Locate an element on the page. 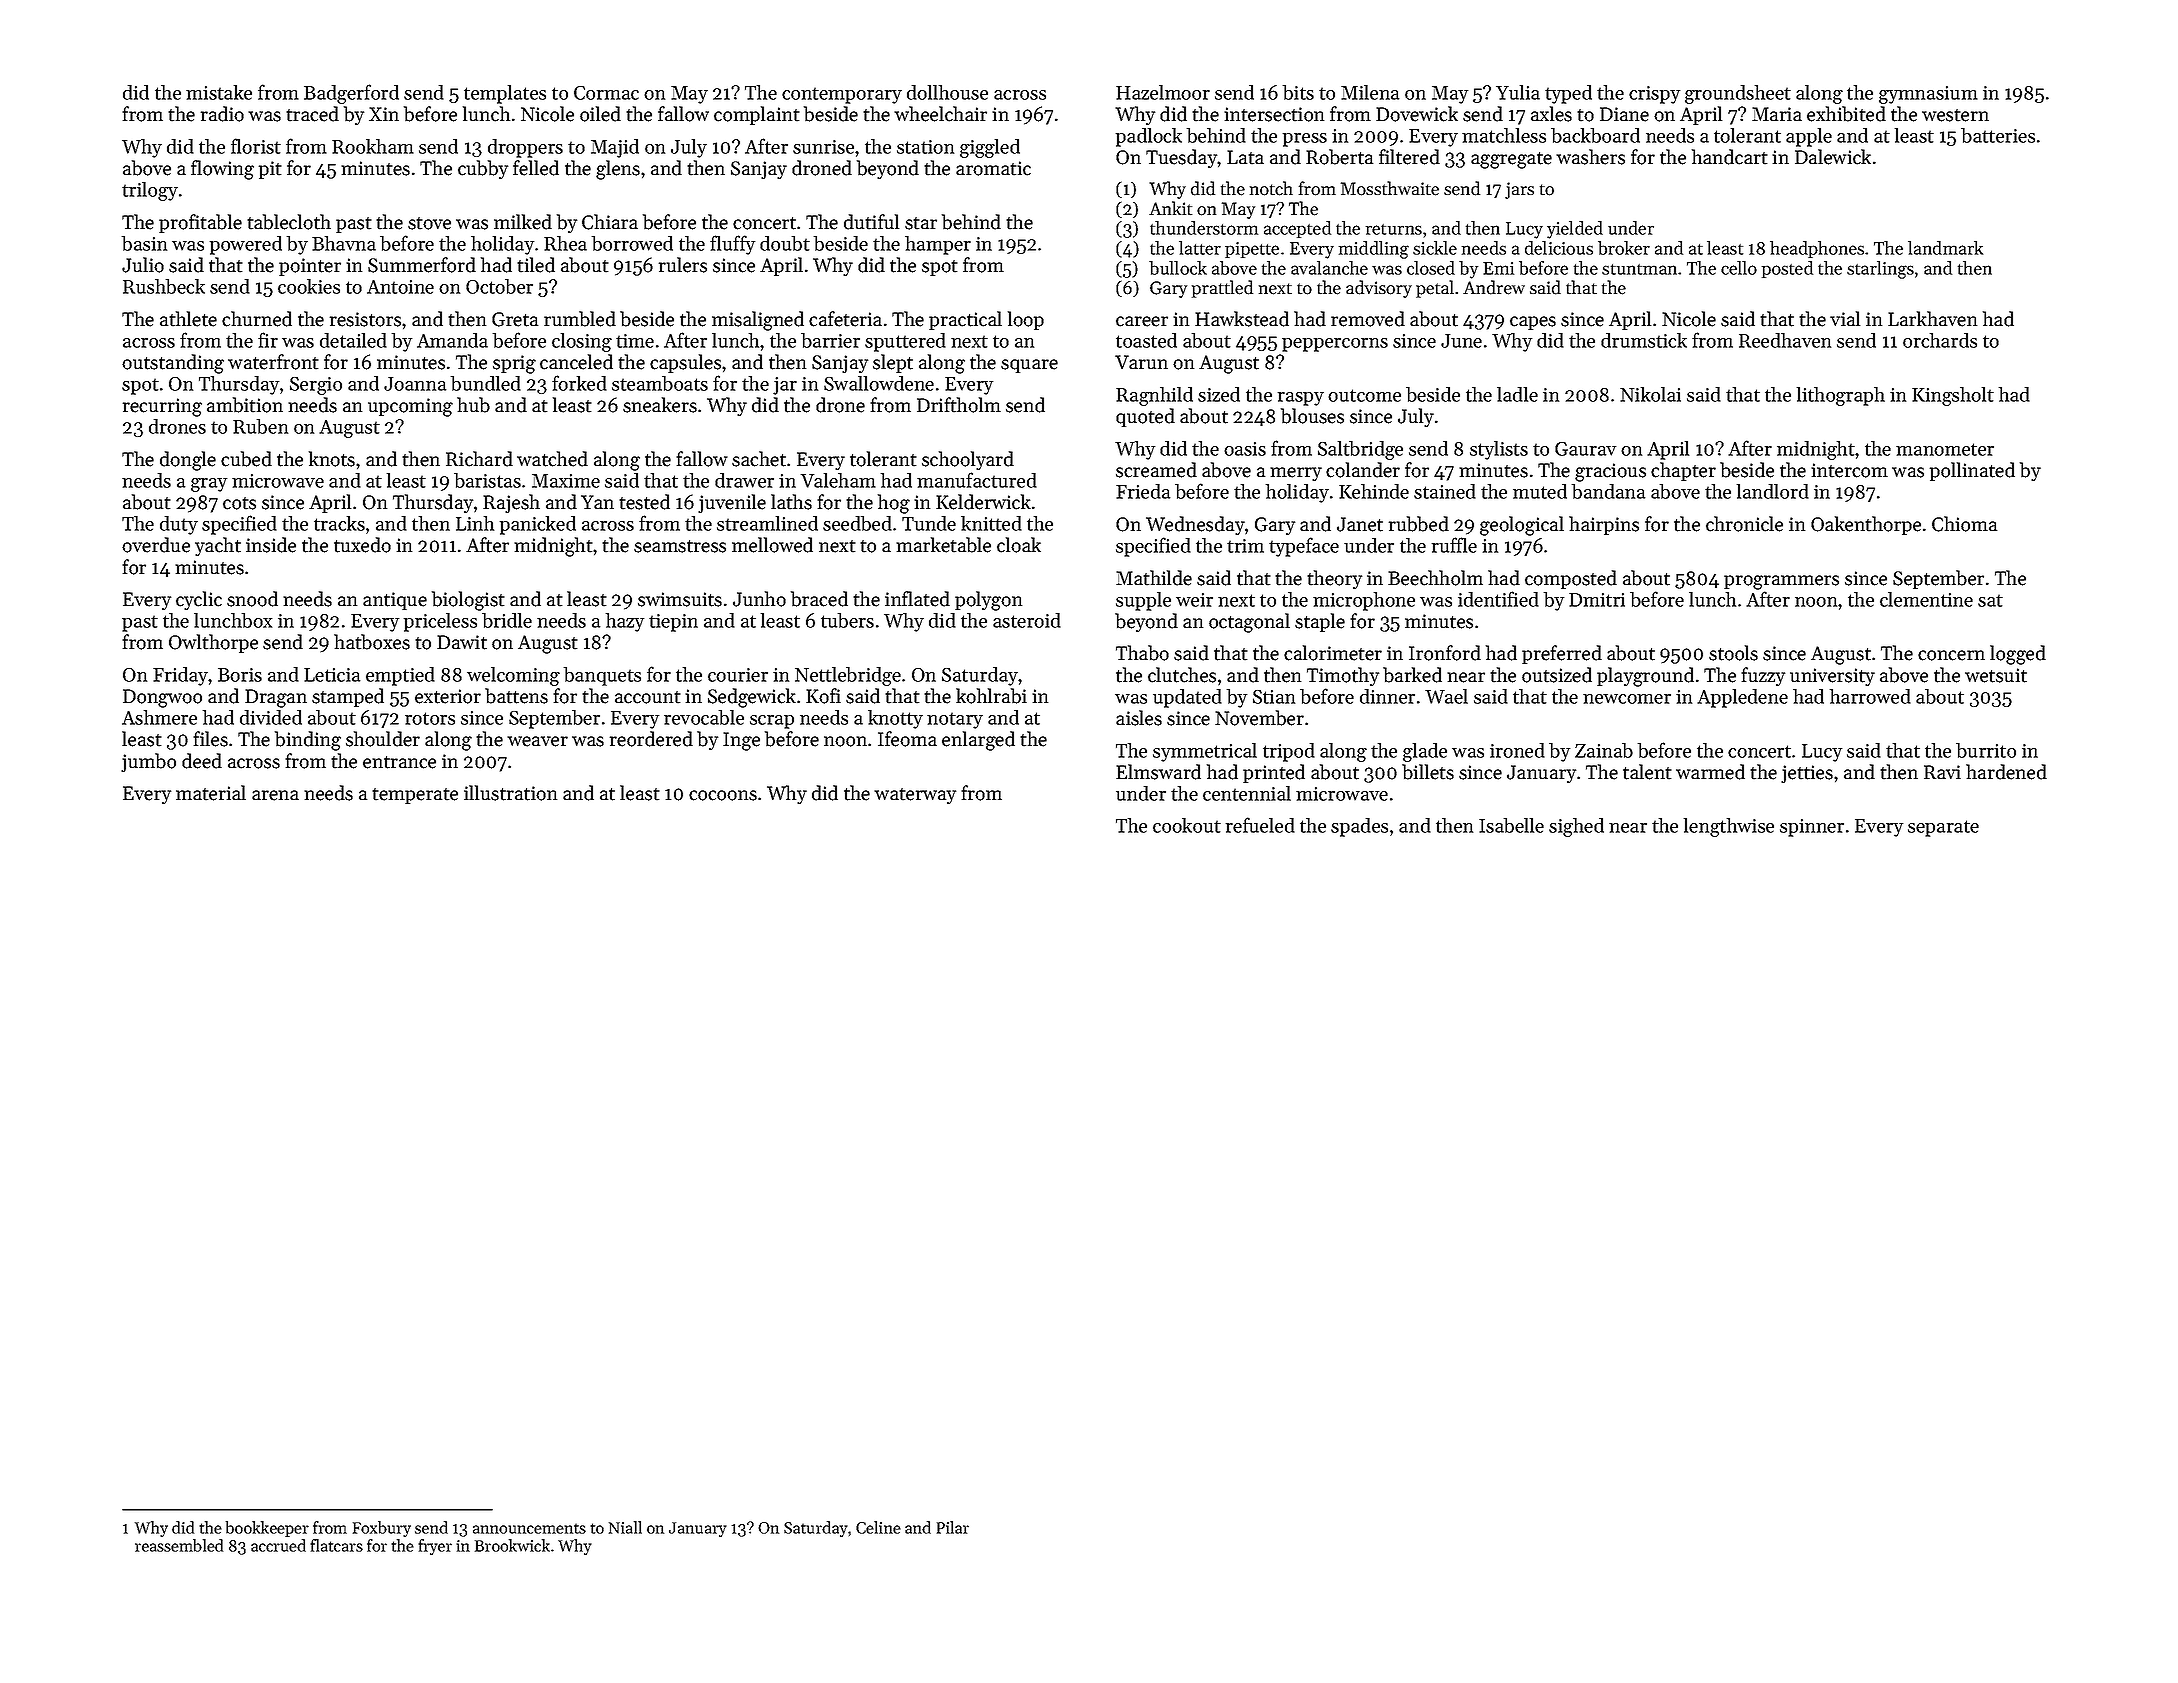  recurring is located at coordinates (162, 407).
